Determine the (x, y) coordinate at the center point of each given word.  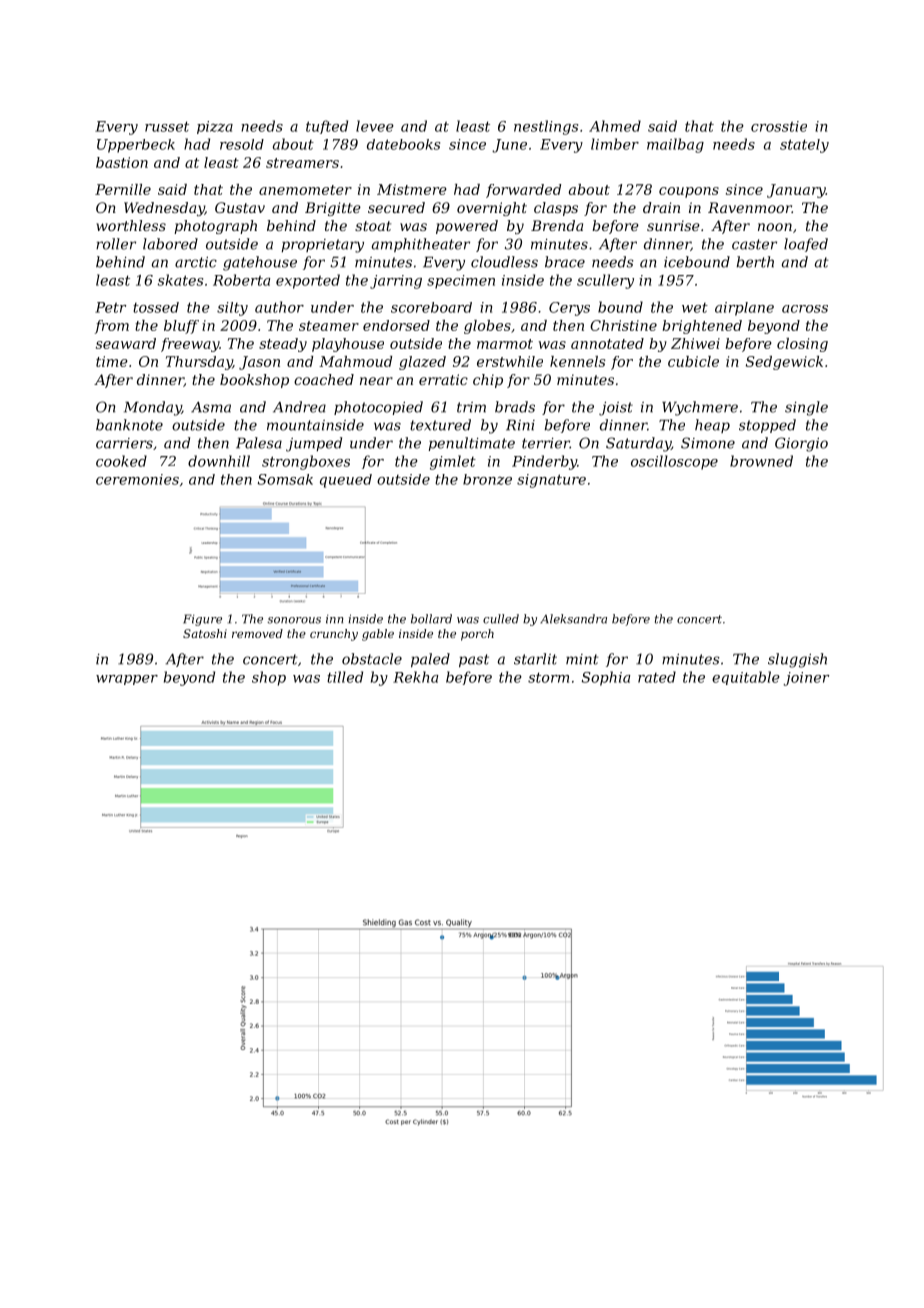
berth (755, 262)
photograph (215, 227)
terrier (546, 443)
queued (346, 481)
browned (761, 461)
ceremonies (137, 479)
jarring (396, 282)
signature (551, 481)
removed (257, 633)
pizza (215, 127)
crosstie (779, 126)
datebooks (403, 144)
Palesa (259, 443)
